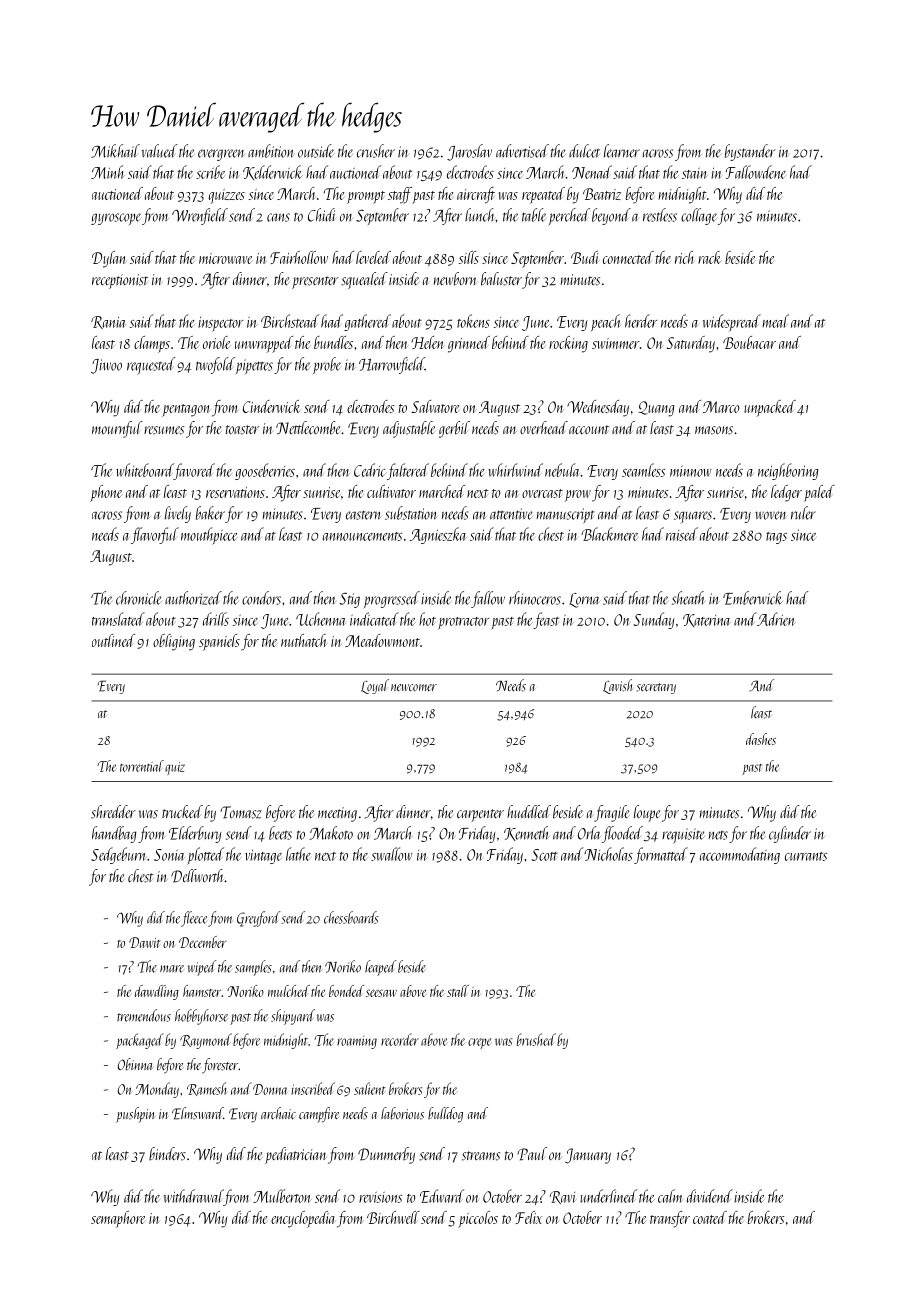  I want to click on Sunday, so click(654, 620).
